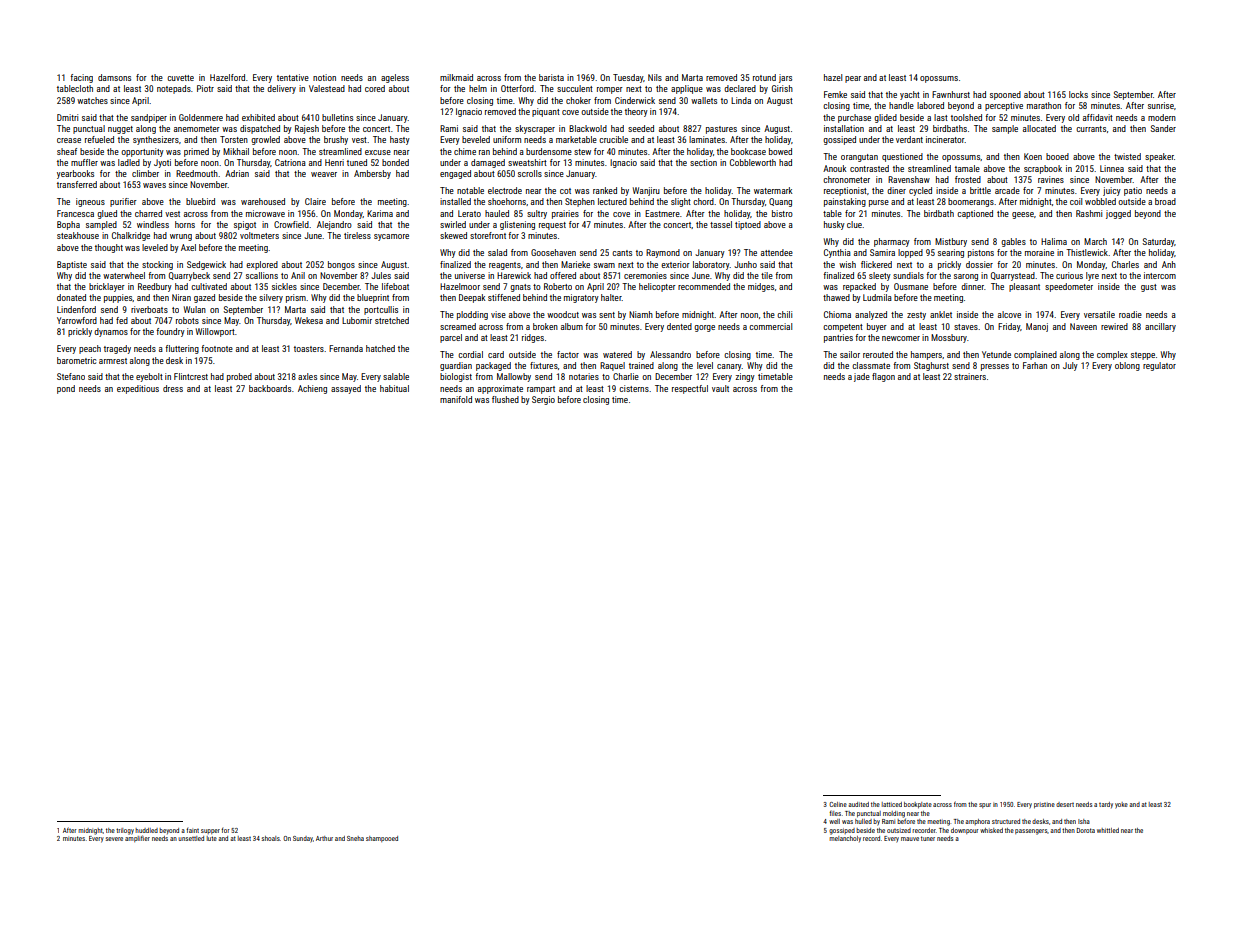  What do you see at coordinates (192, 830) in the image?
I see `faint` at bounding box center [192, 830].
